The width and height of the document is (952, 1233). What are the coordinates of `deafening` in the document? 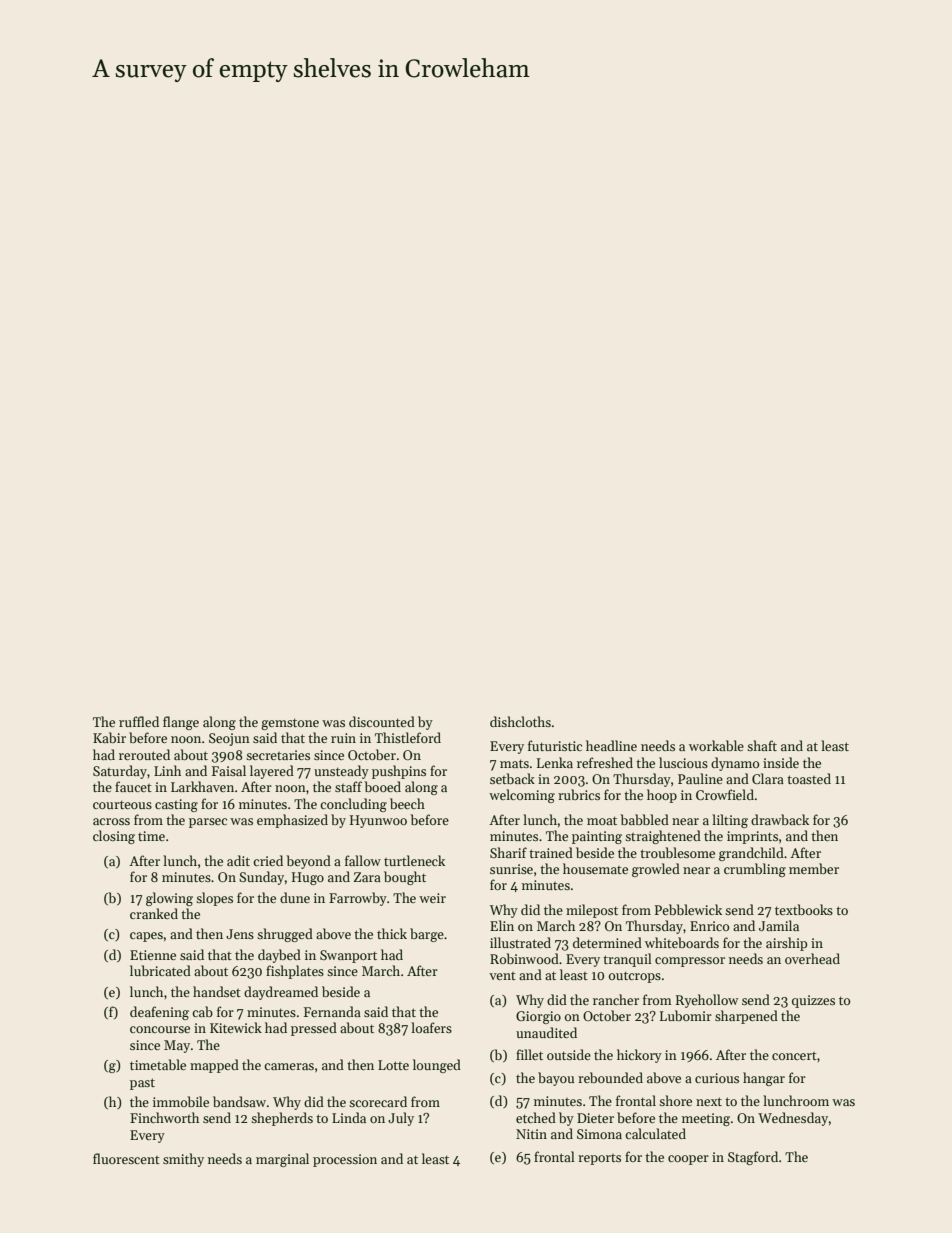 It's located at (159, 1013).
